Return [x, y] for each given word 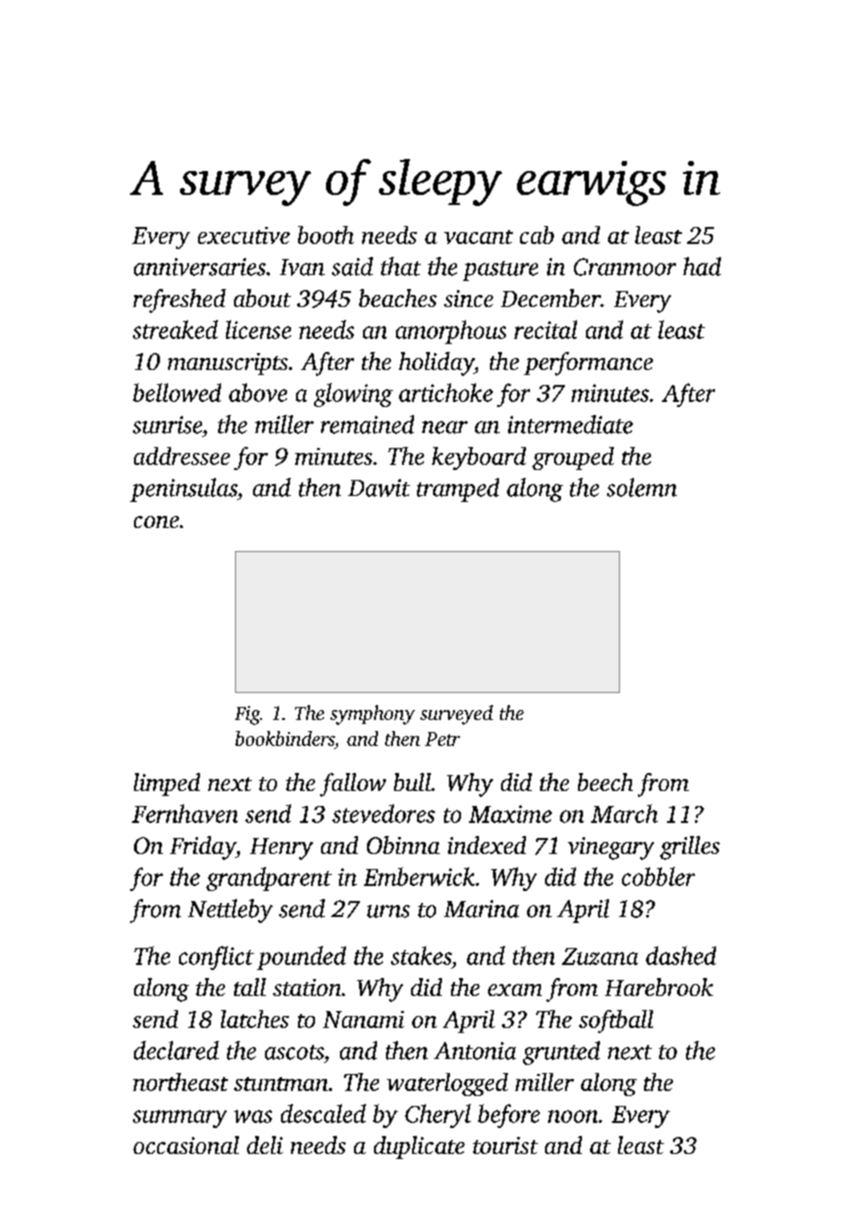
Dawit [379, 488]
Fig [247, 715]
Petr [442, 739]
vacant [478, 237]
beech [605, 782]
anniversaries [200, 267]
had [702, 266]
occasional [186, 1145]
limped [167, 784]
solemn [642, 487]
